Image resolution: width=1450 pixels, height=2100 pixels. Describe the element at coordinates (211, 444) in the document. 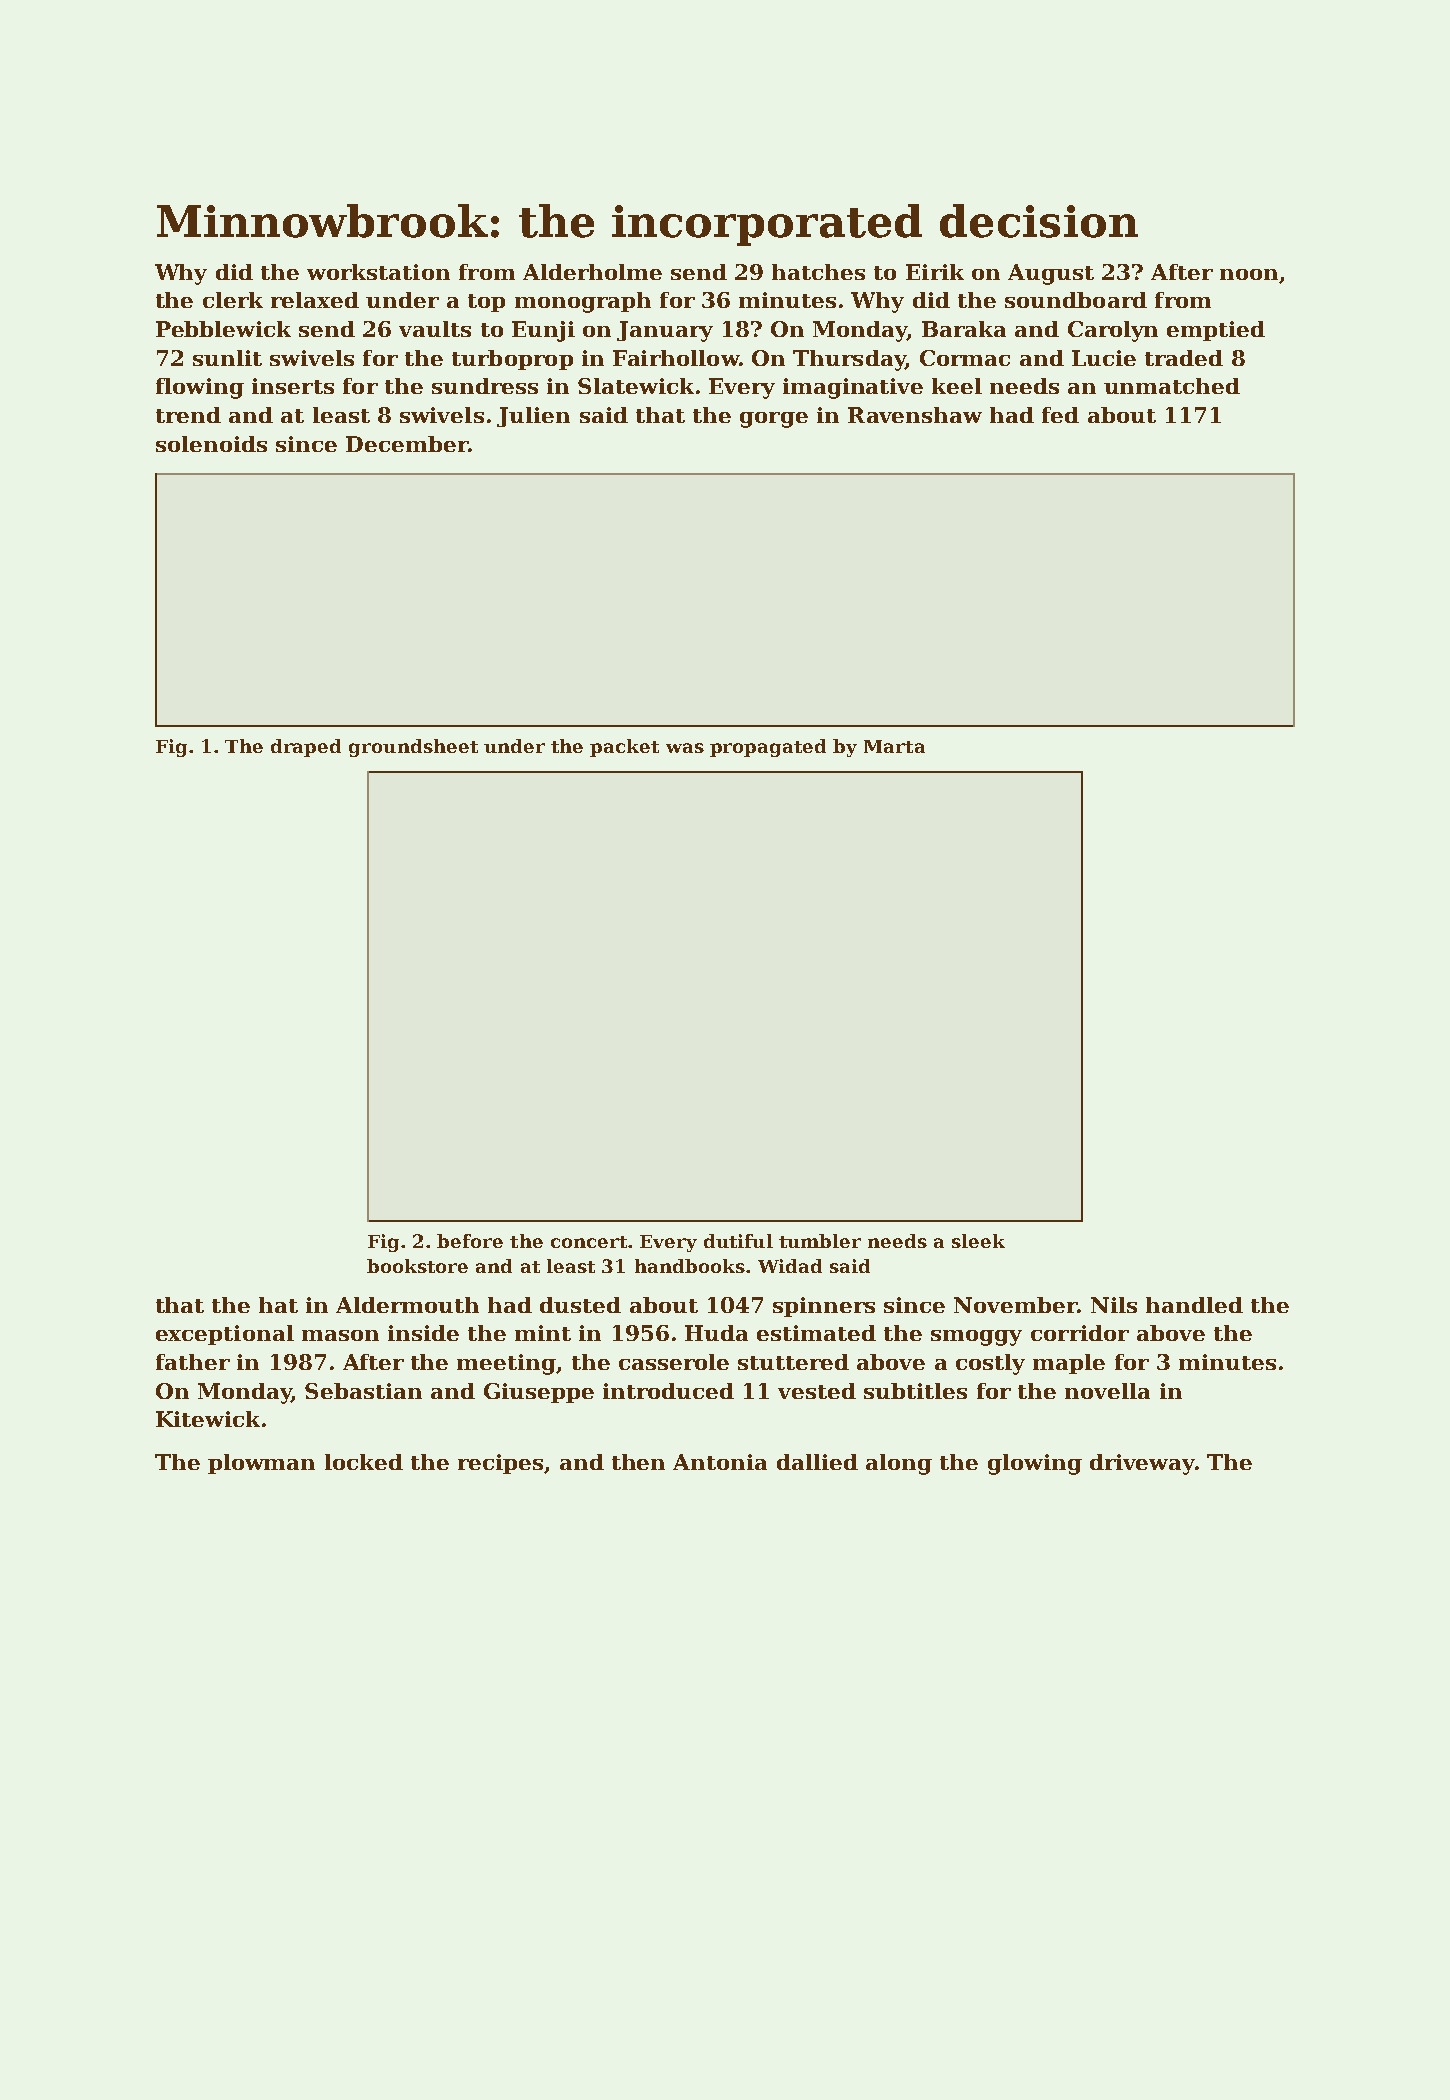

I see `solenoids` at that location.
